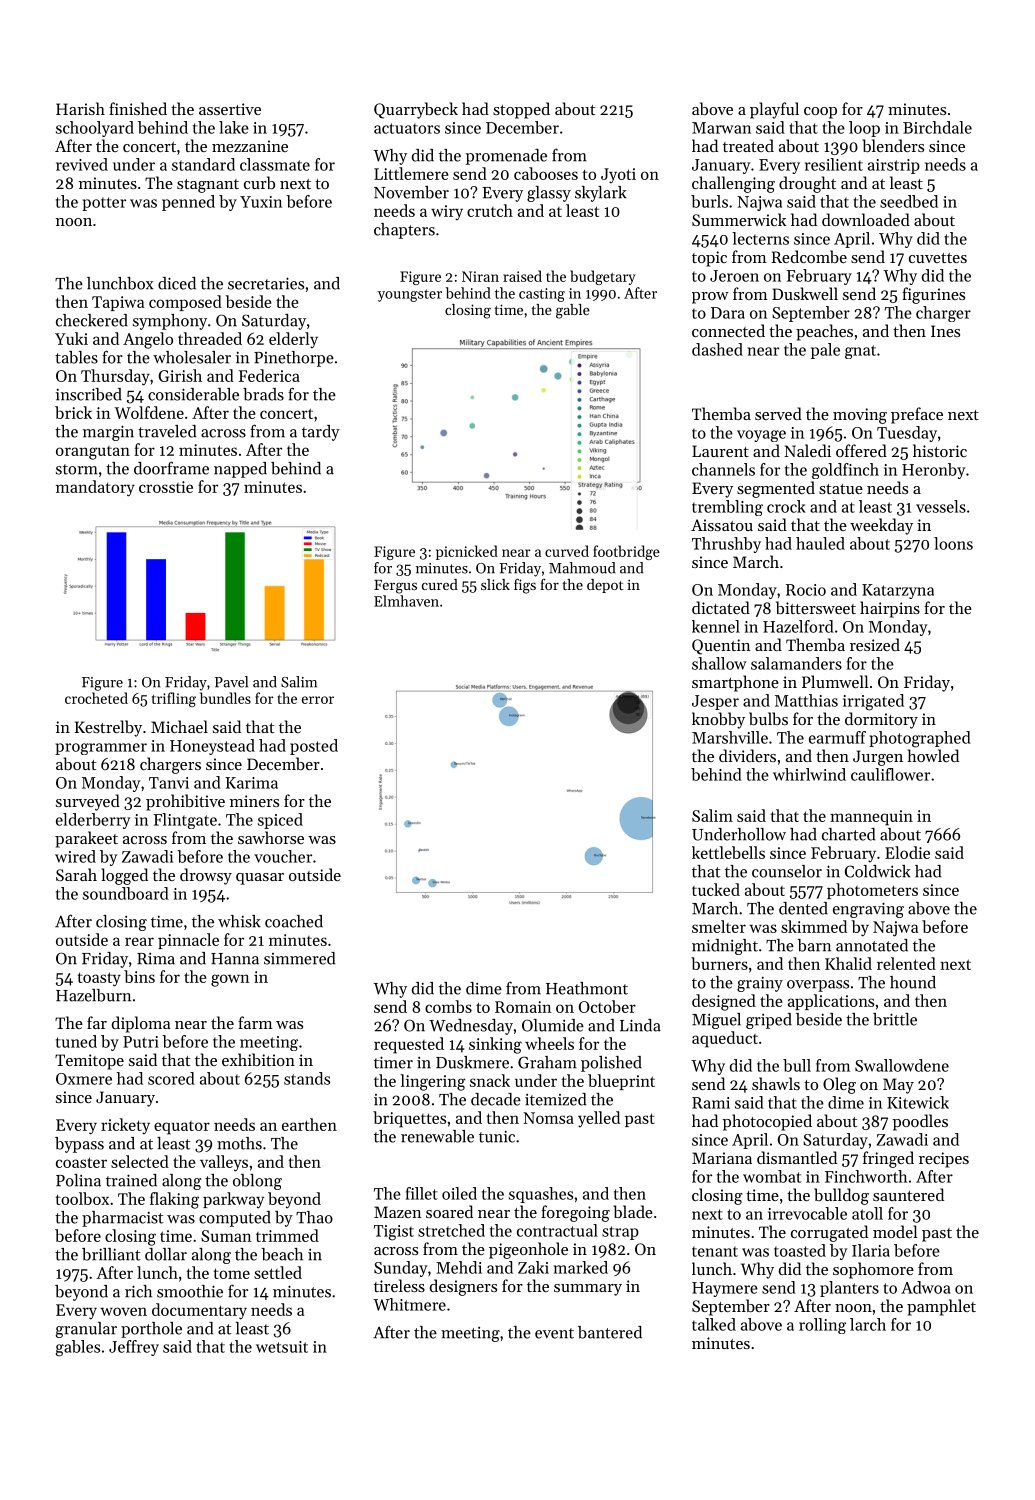 This page has width=1035, height=1500. I want to click on granular, so click(86, 1330).
